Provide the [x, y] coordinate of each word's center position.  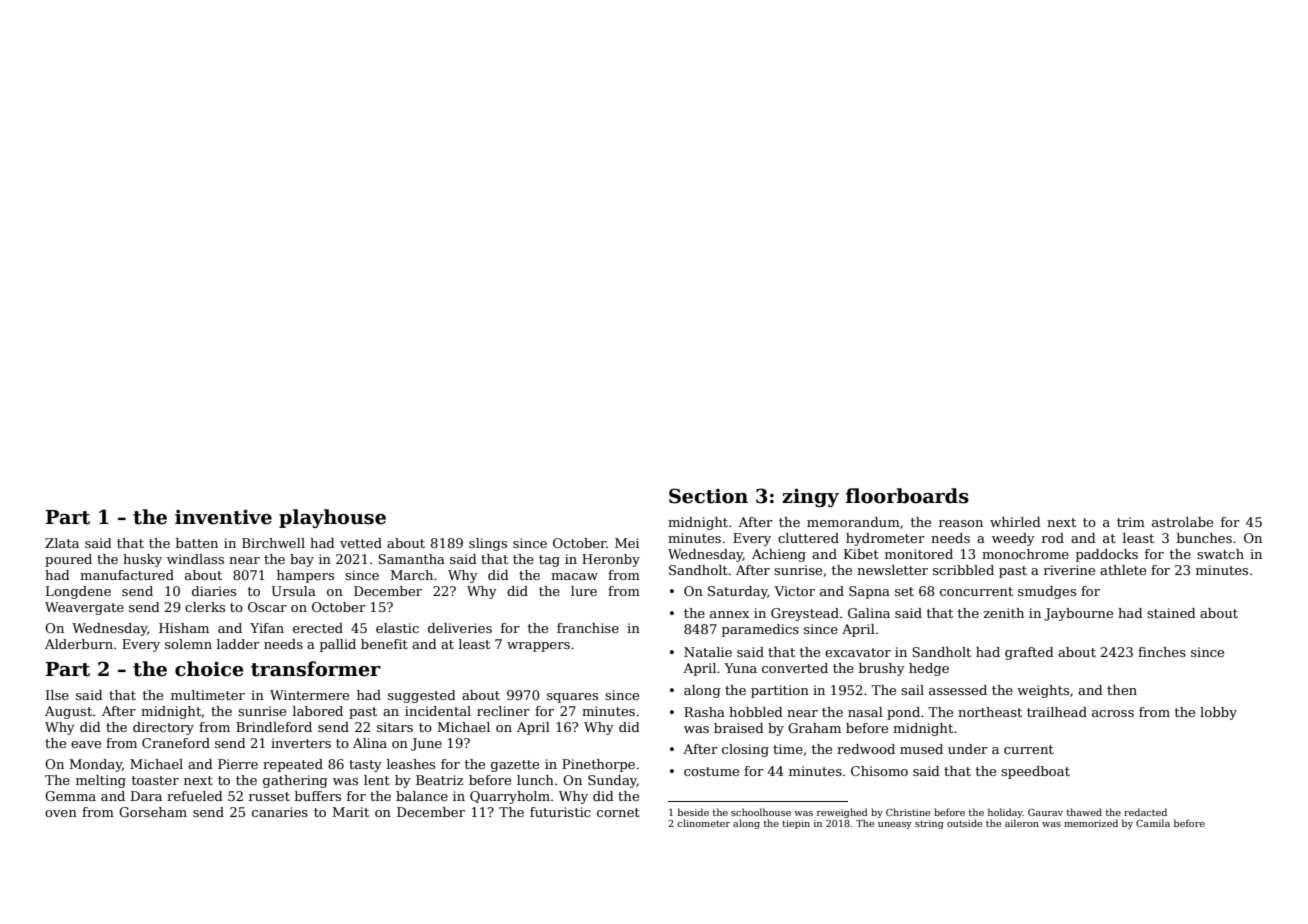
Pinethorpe [598, 765]
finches [1162, 652]
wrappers [538, 647]
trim [1131, 522]
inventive [223, 517]
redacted [1145, 812]
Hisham [184, 628]
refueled [195, 796]
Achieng [779, 555]
